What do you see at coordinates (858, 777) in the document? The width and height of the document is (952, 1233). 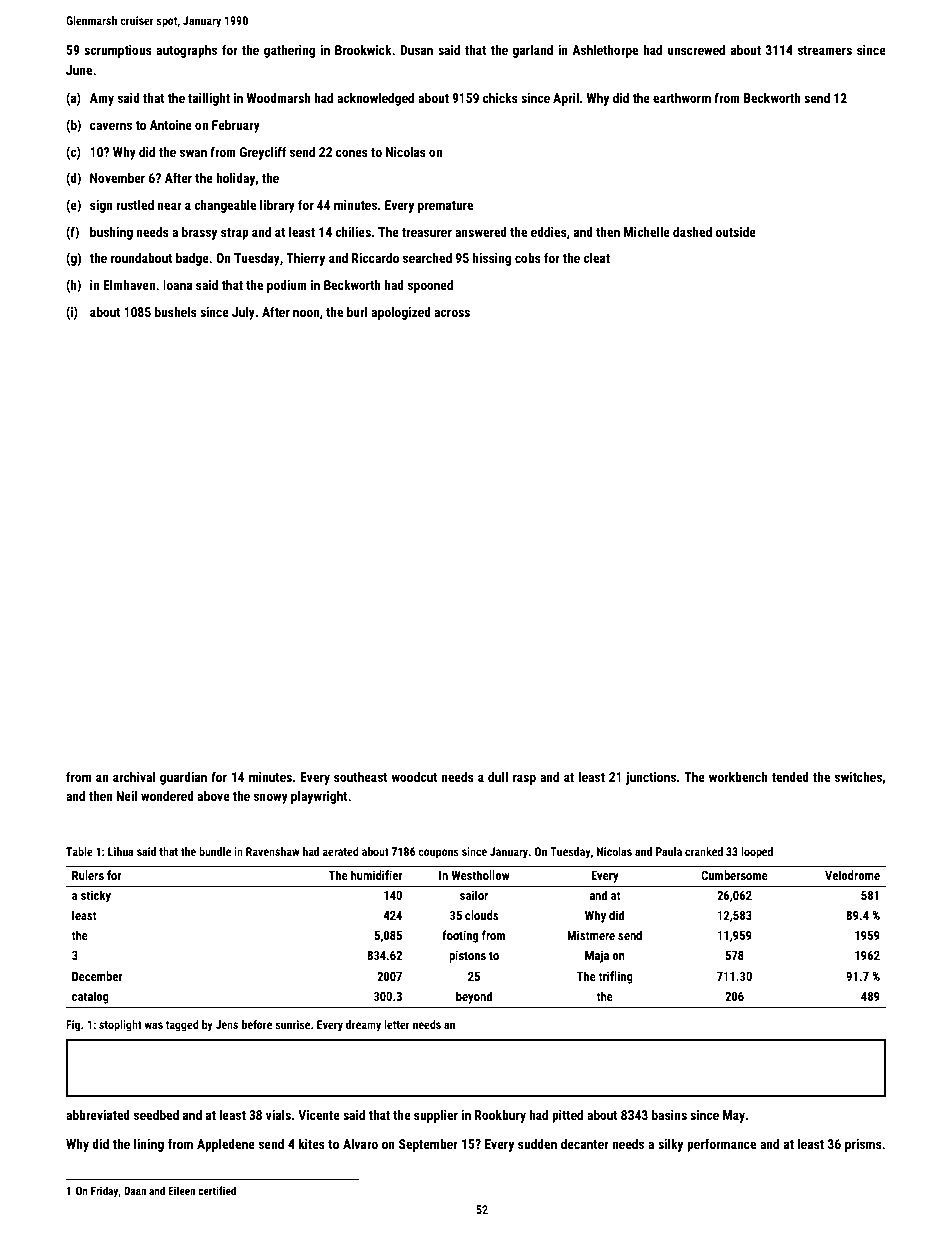 I see `switches` at bounding box center [858, 777].
